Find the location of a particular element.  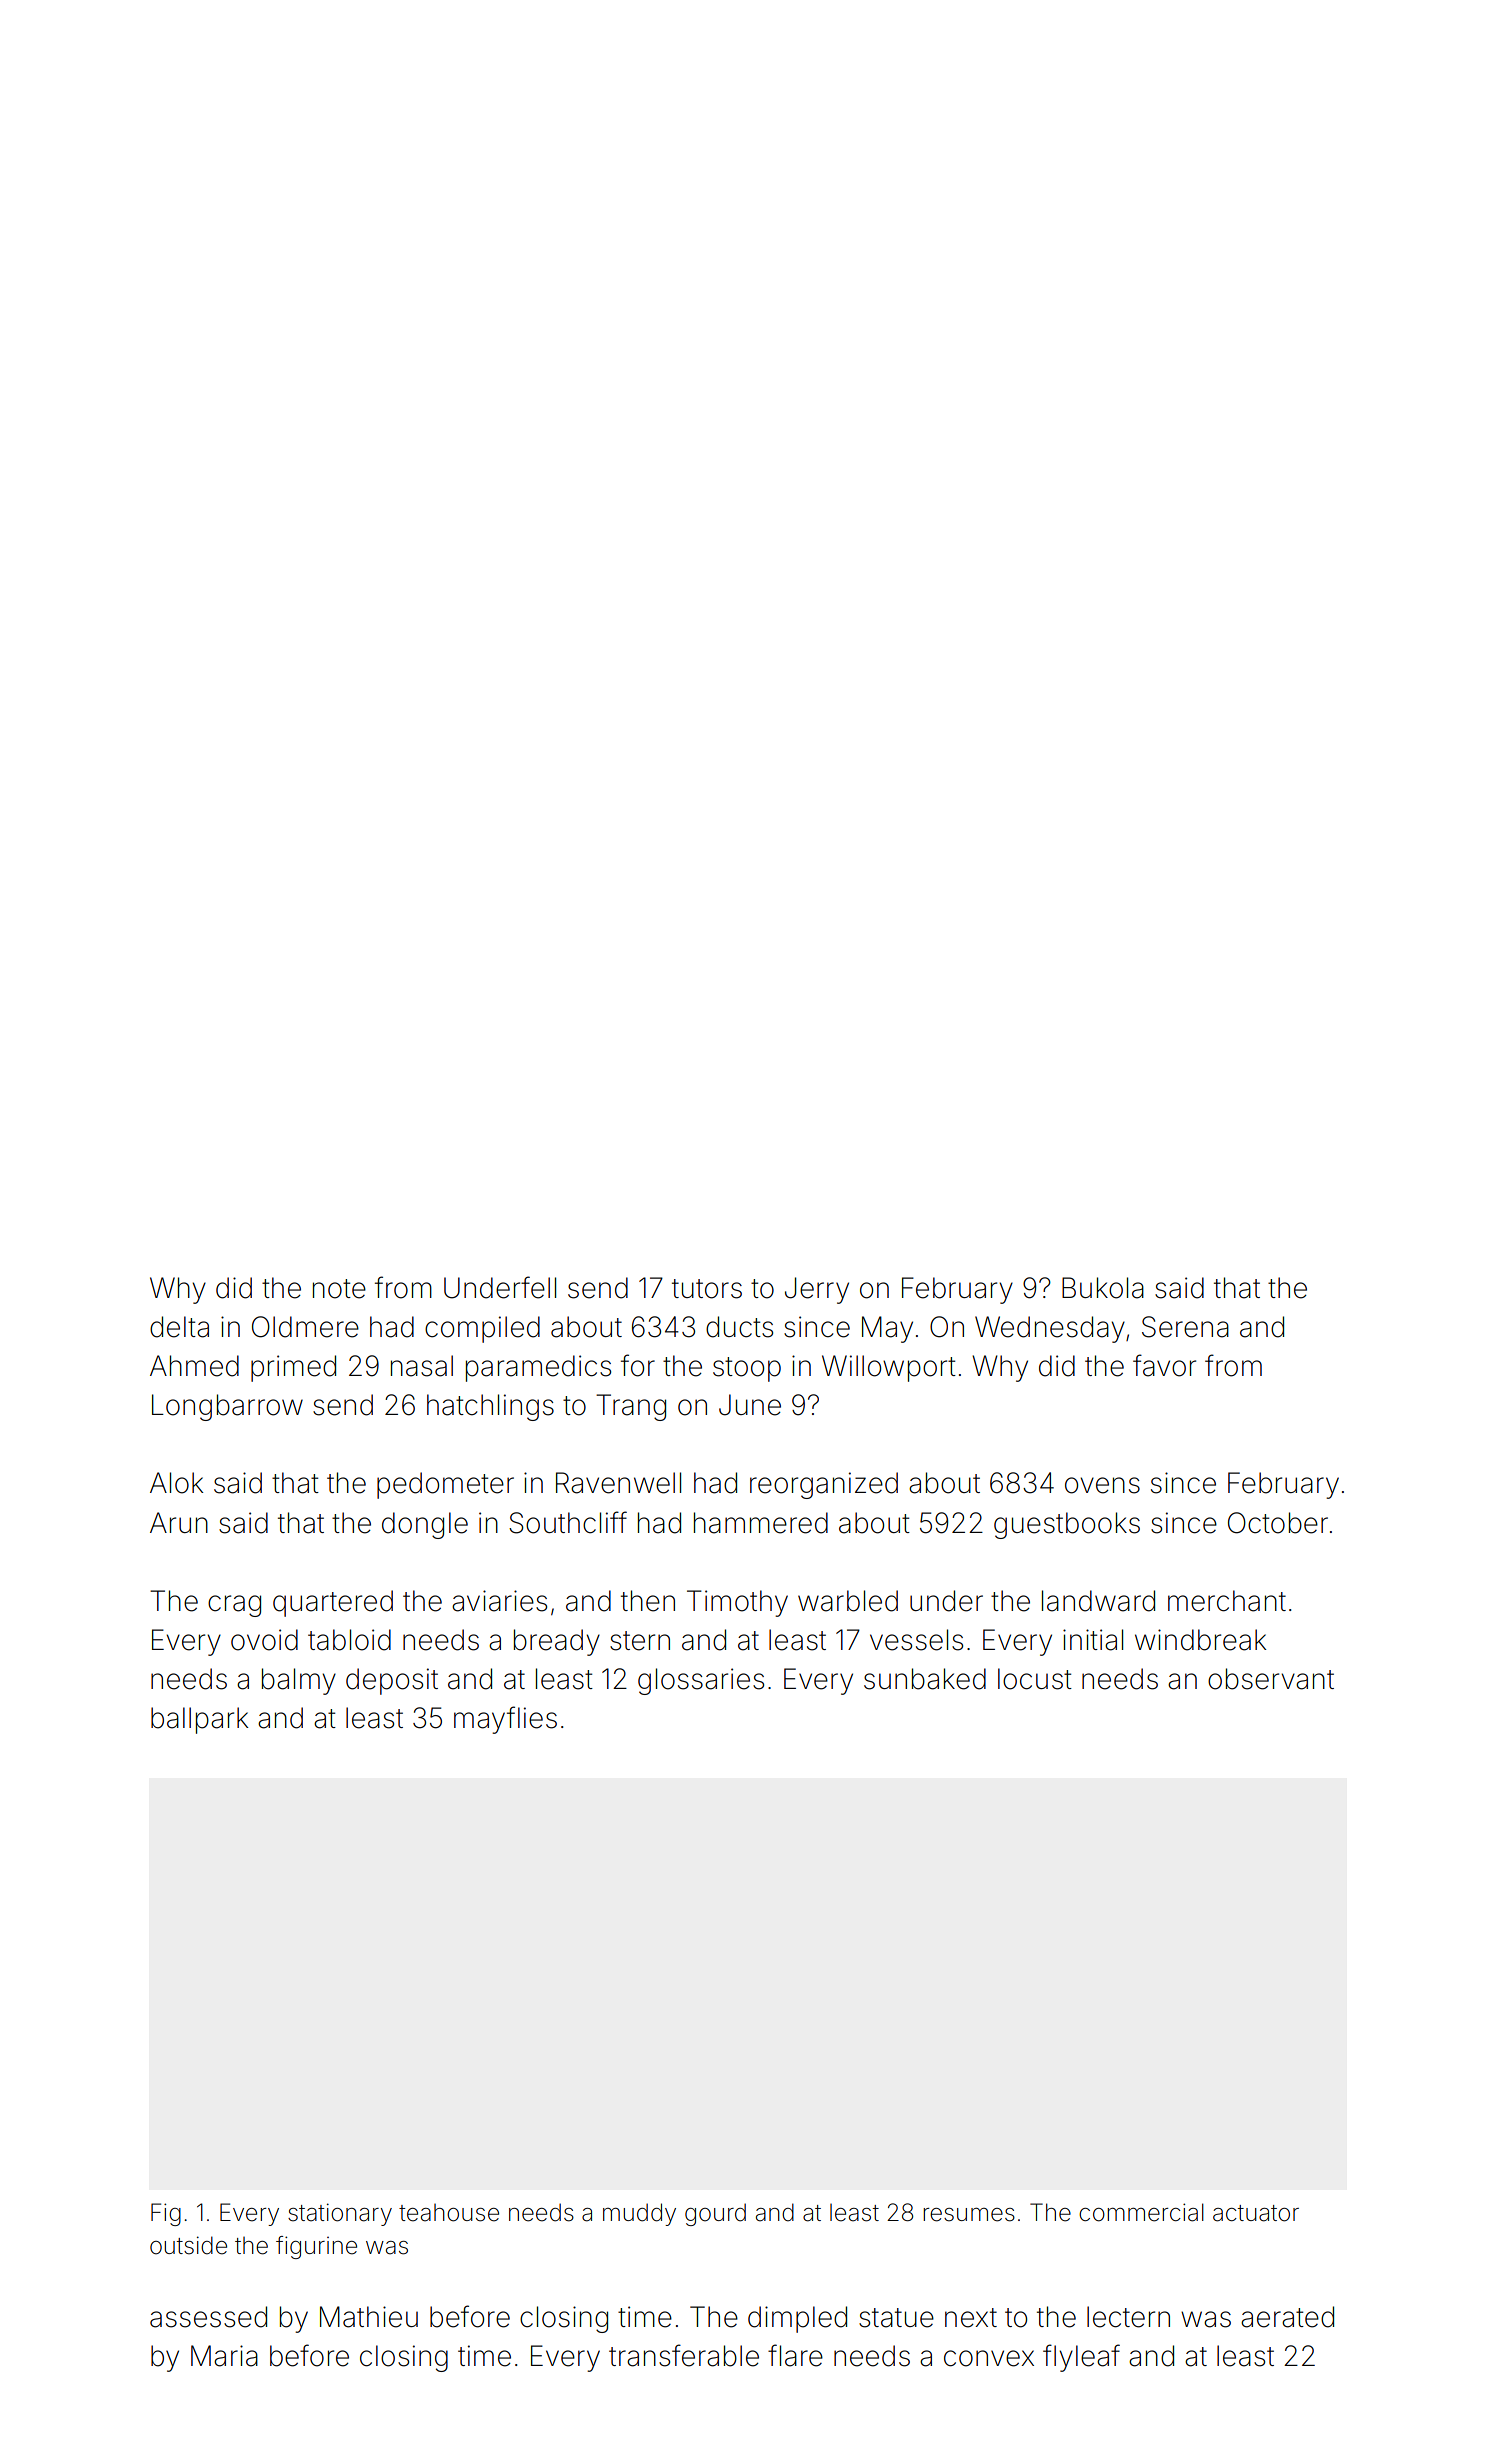

resumes is located at coordinates (969, 2215).
